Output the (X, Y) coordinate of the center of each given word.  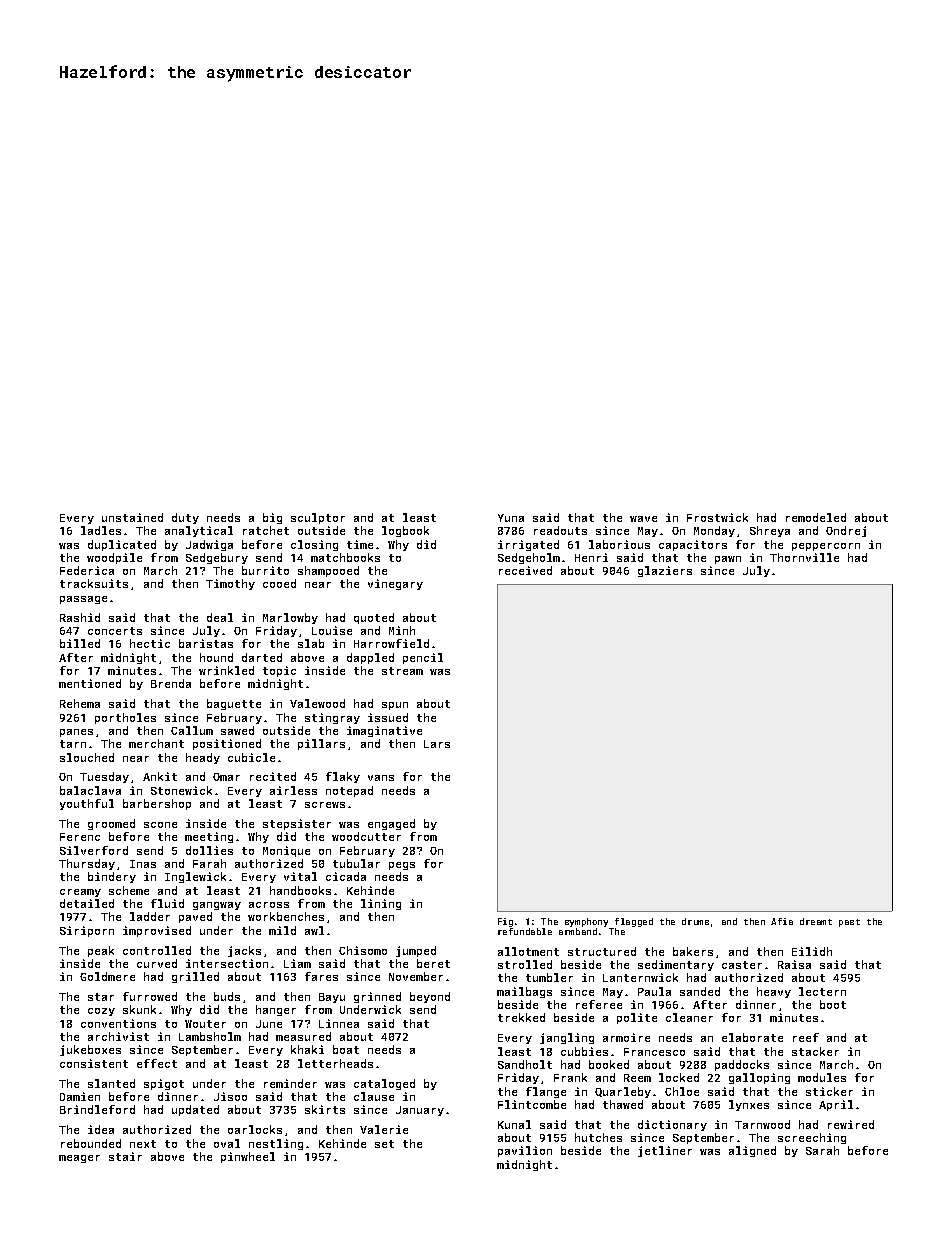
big (272, 518)
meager (79, 1159)
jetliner (665, 1151)
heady (203, 758)
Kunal (514, 1124)
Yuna (511, 518)
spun (395, 706)
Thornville (804, 557)
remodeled (816, 517)
